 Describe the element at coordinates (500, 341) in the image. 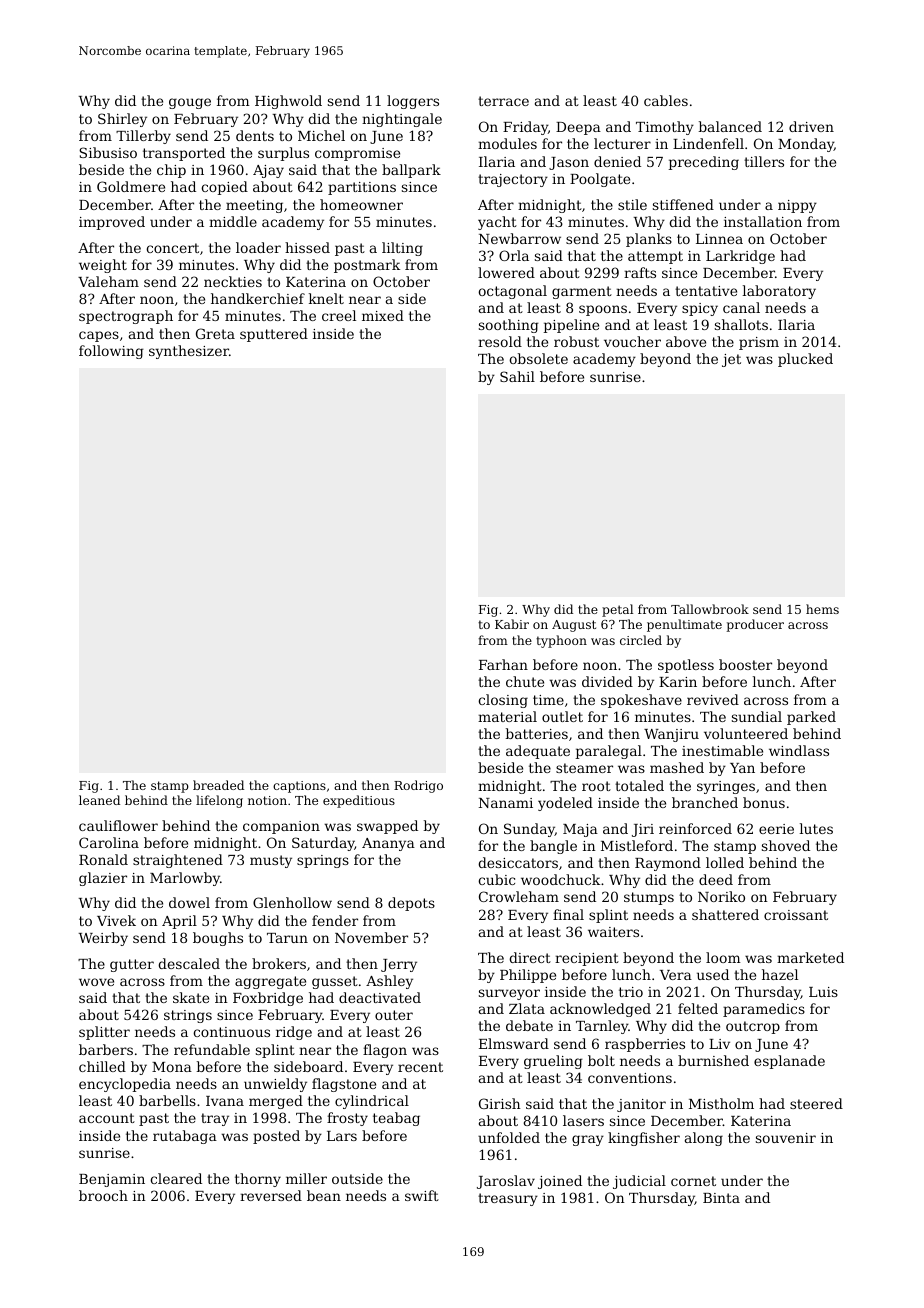

I see `resold` at that location.
